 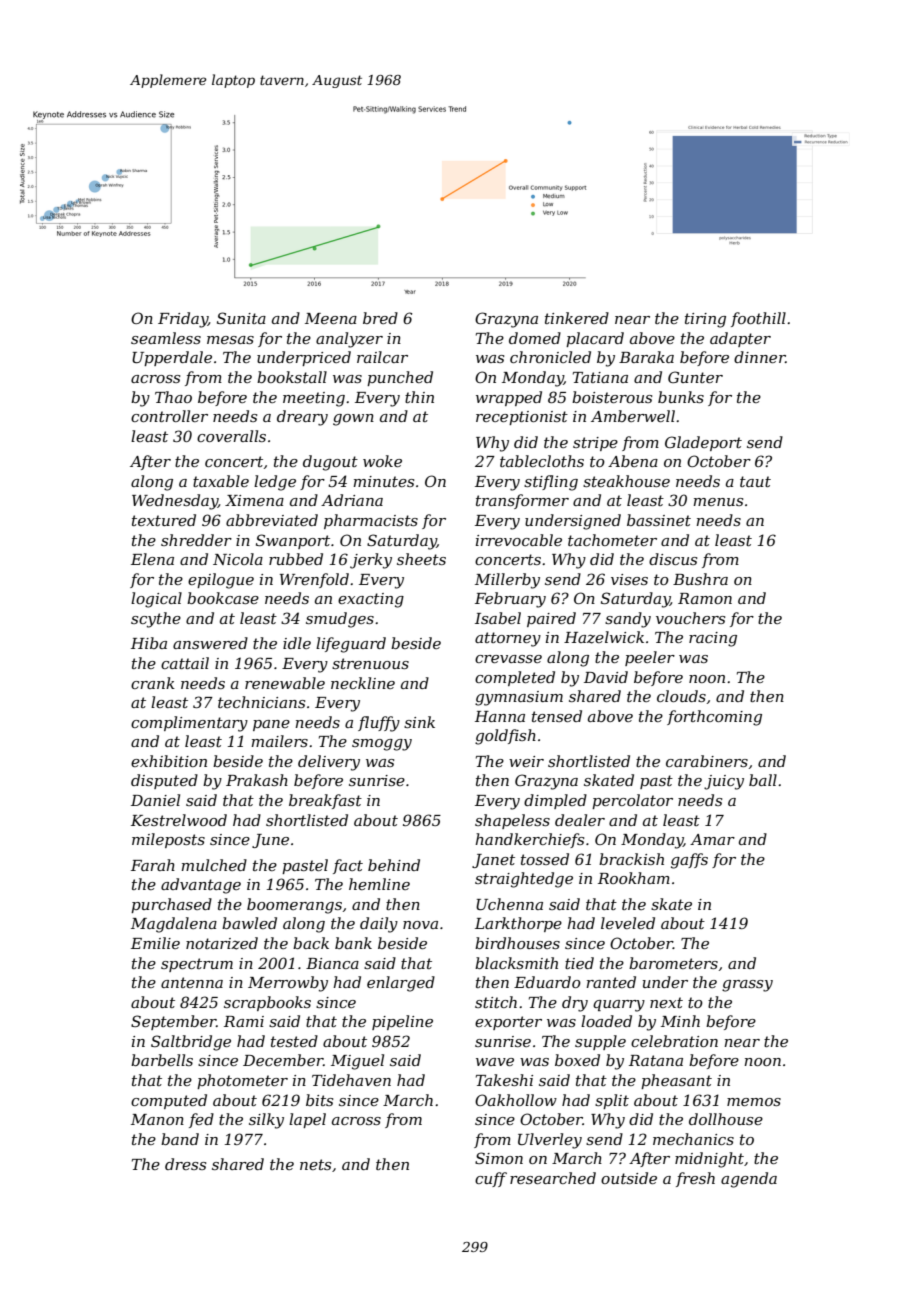 I want to click on vises, so click(x=629, y=579).
